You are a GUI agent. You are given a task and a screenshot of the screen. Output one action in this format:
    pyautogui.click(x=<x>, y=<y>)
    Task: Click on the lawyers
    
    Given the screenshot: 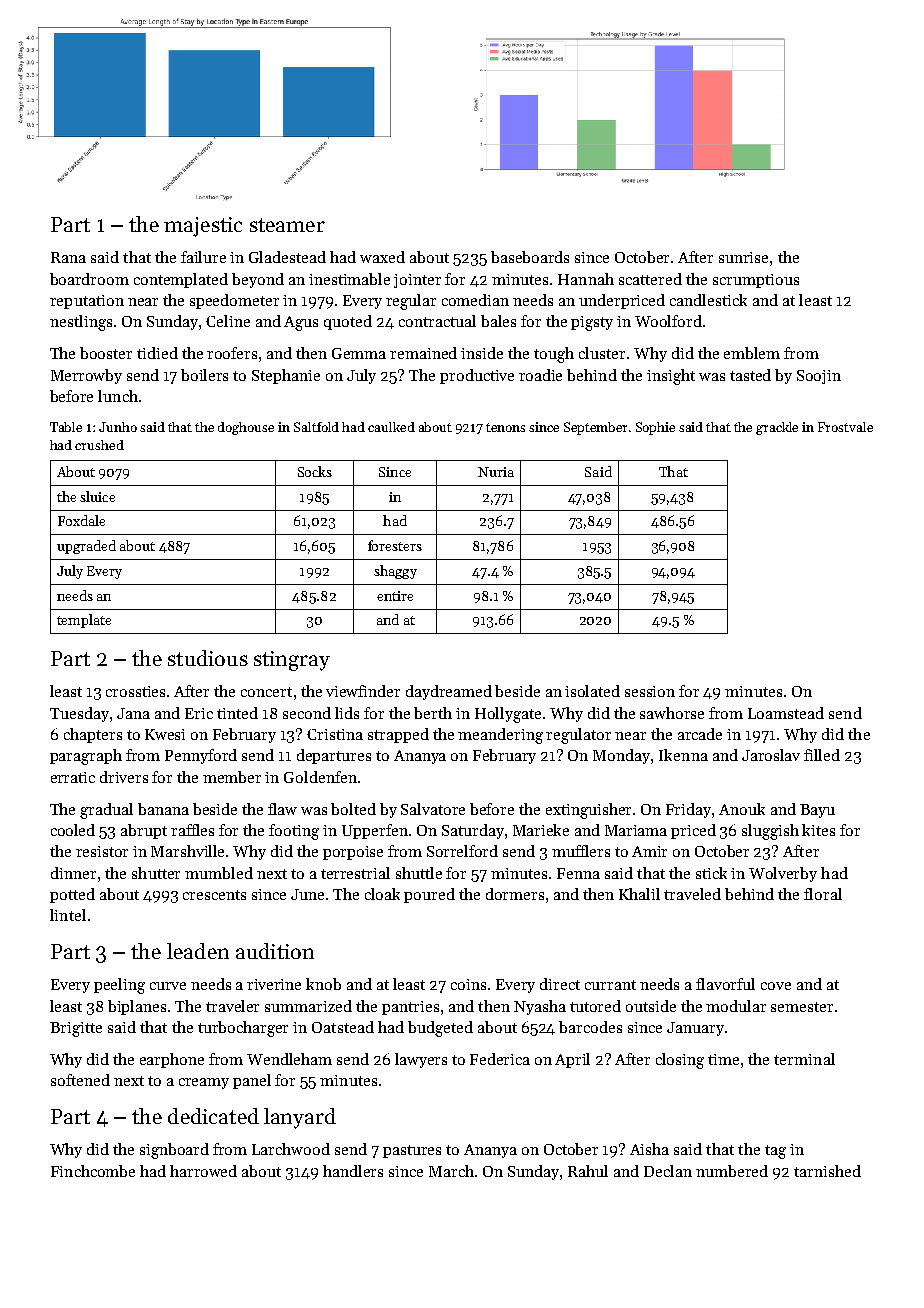 What is the action you would take?
    pyautogui.click(x=421, y=1060)
